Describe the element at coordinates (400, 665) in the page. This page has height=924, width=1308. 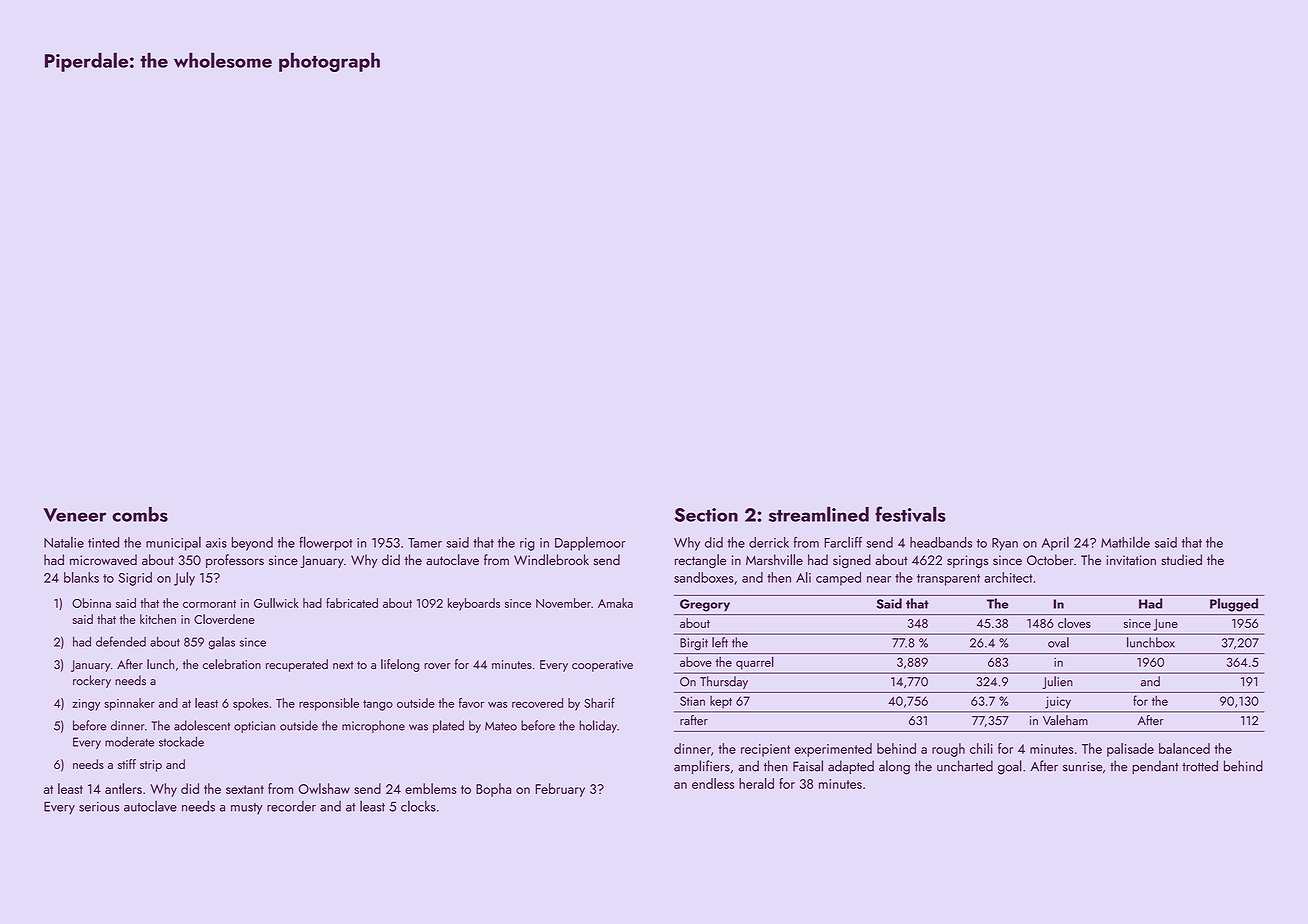
I see `lifelong` at that location.
